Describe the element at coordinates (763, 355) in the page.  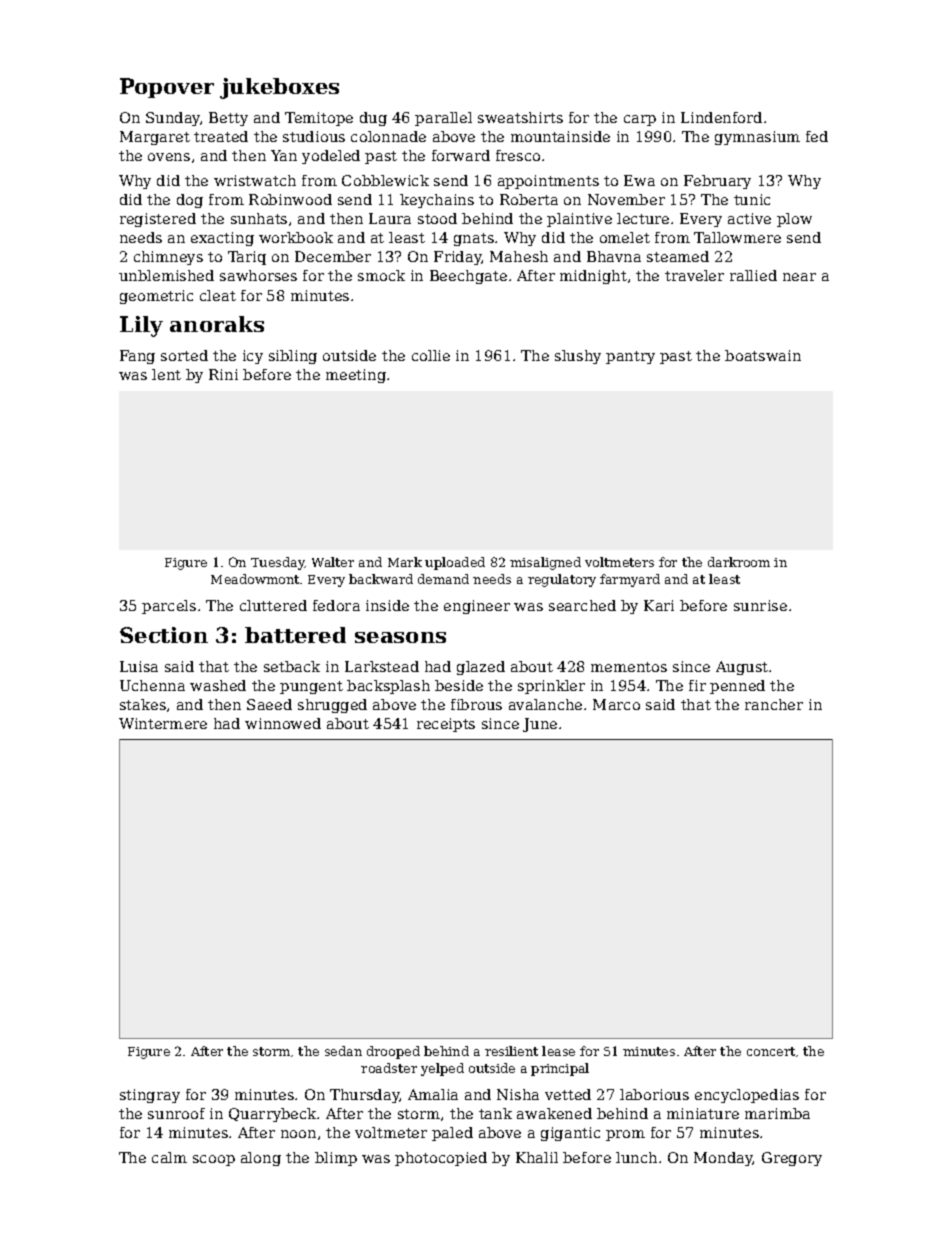
I see `boatswain` at that location.
